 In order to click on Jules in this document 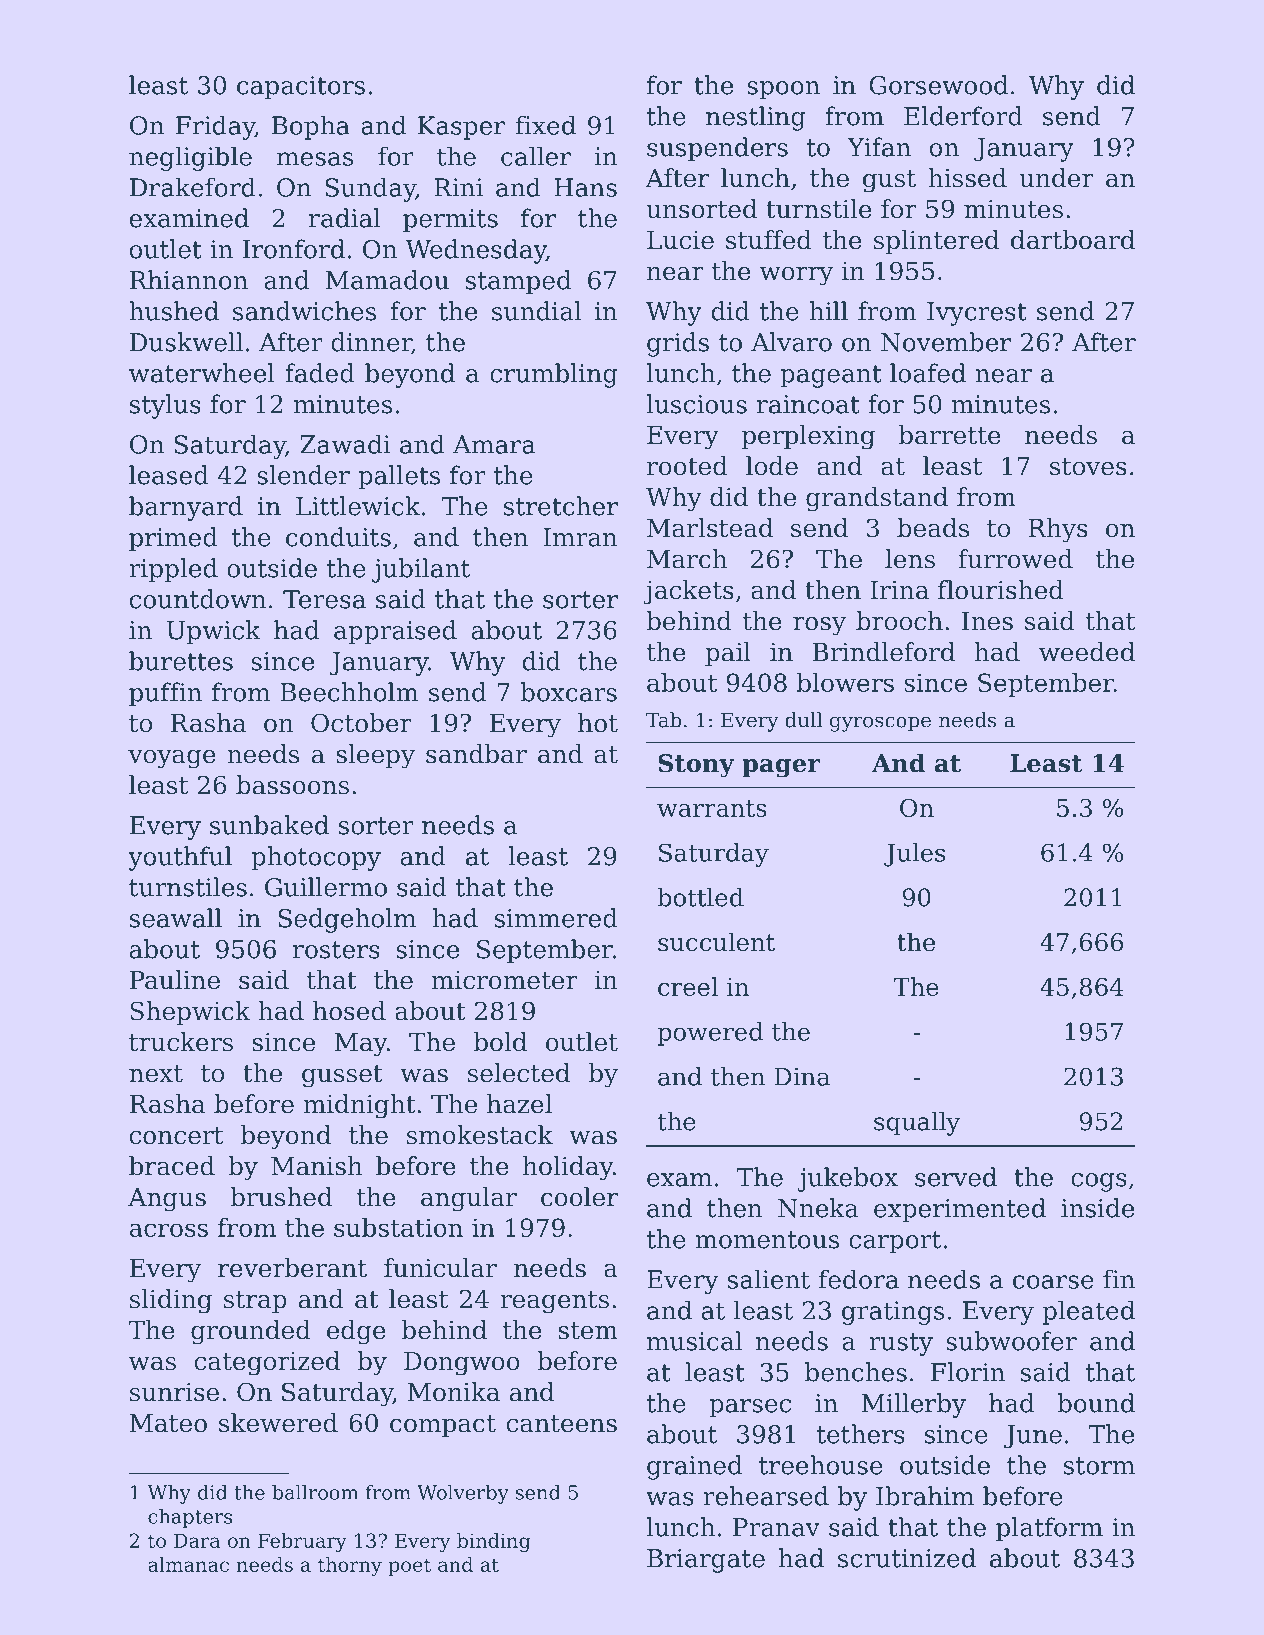, I will do `click(914, 855)`.
